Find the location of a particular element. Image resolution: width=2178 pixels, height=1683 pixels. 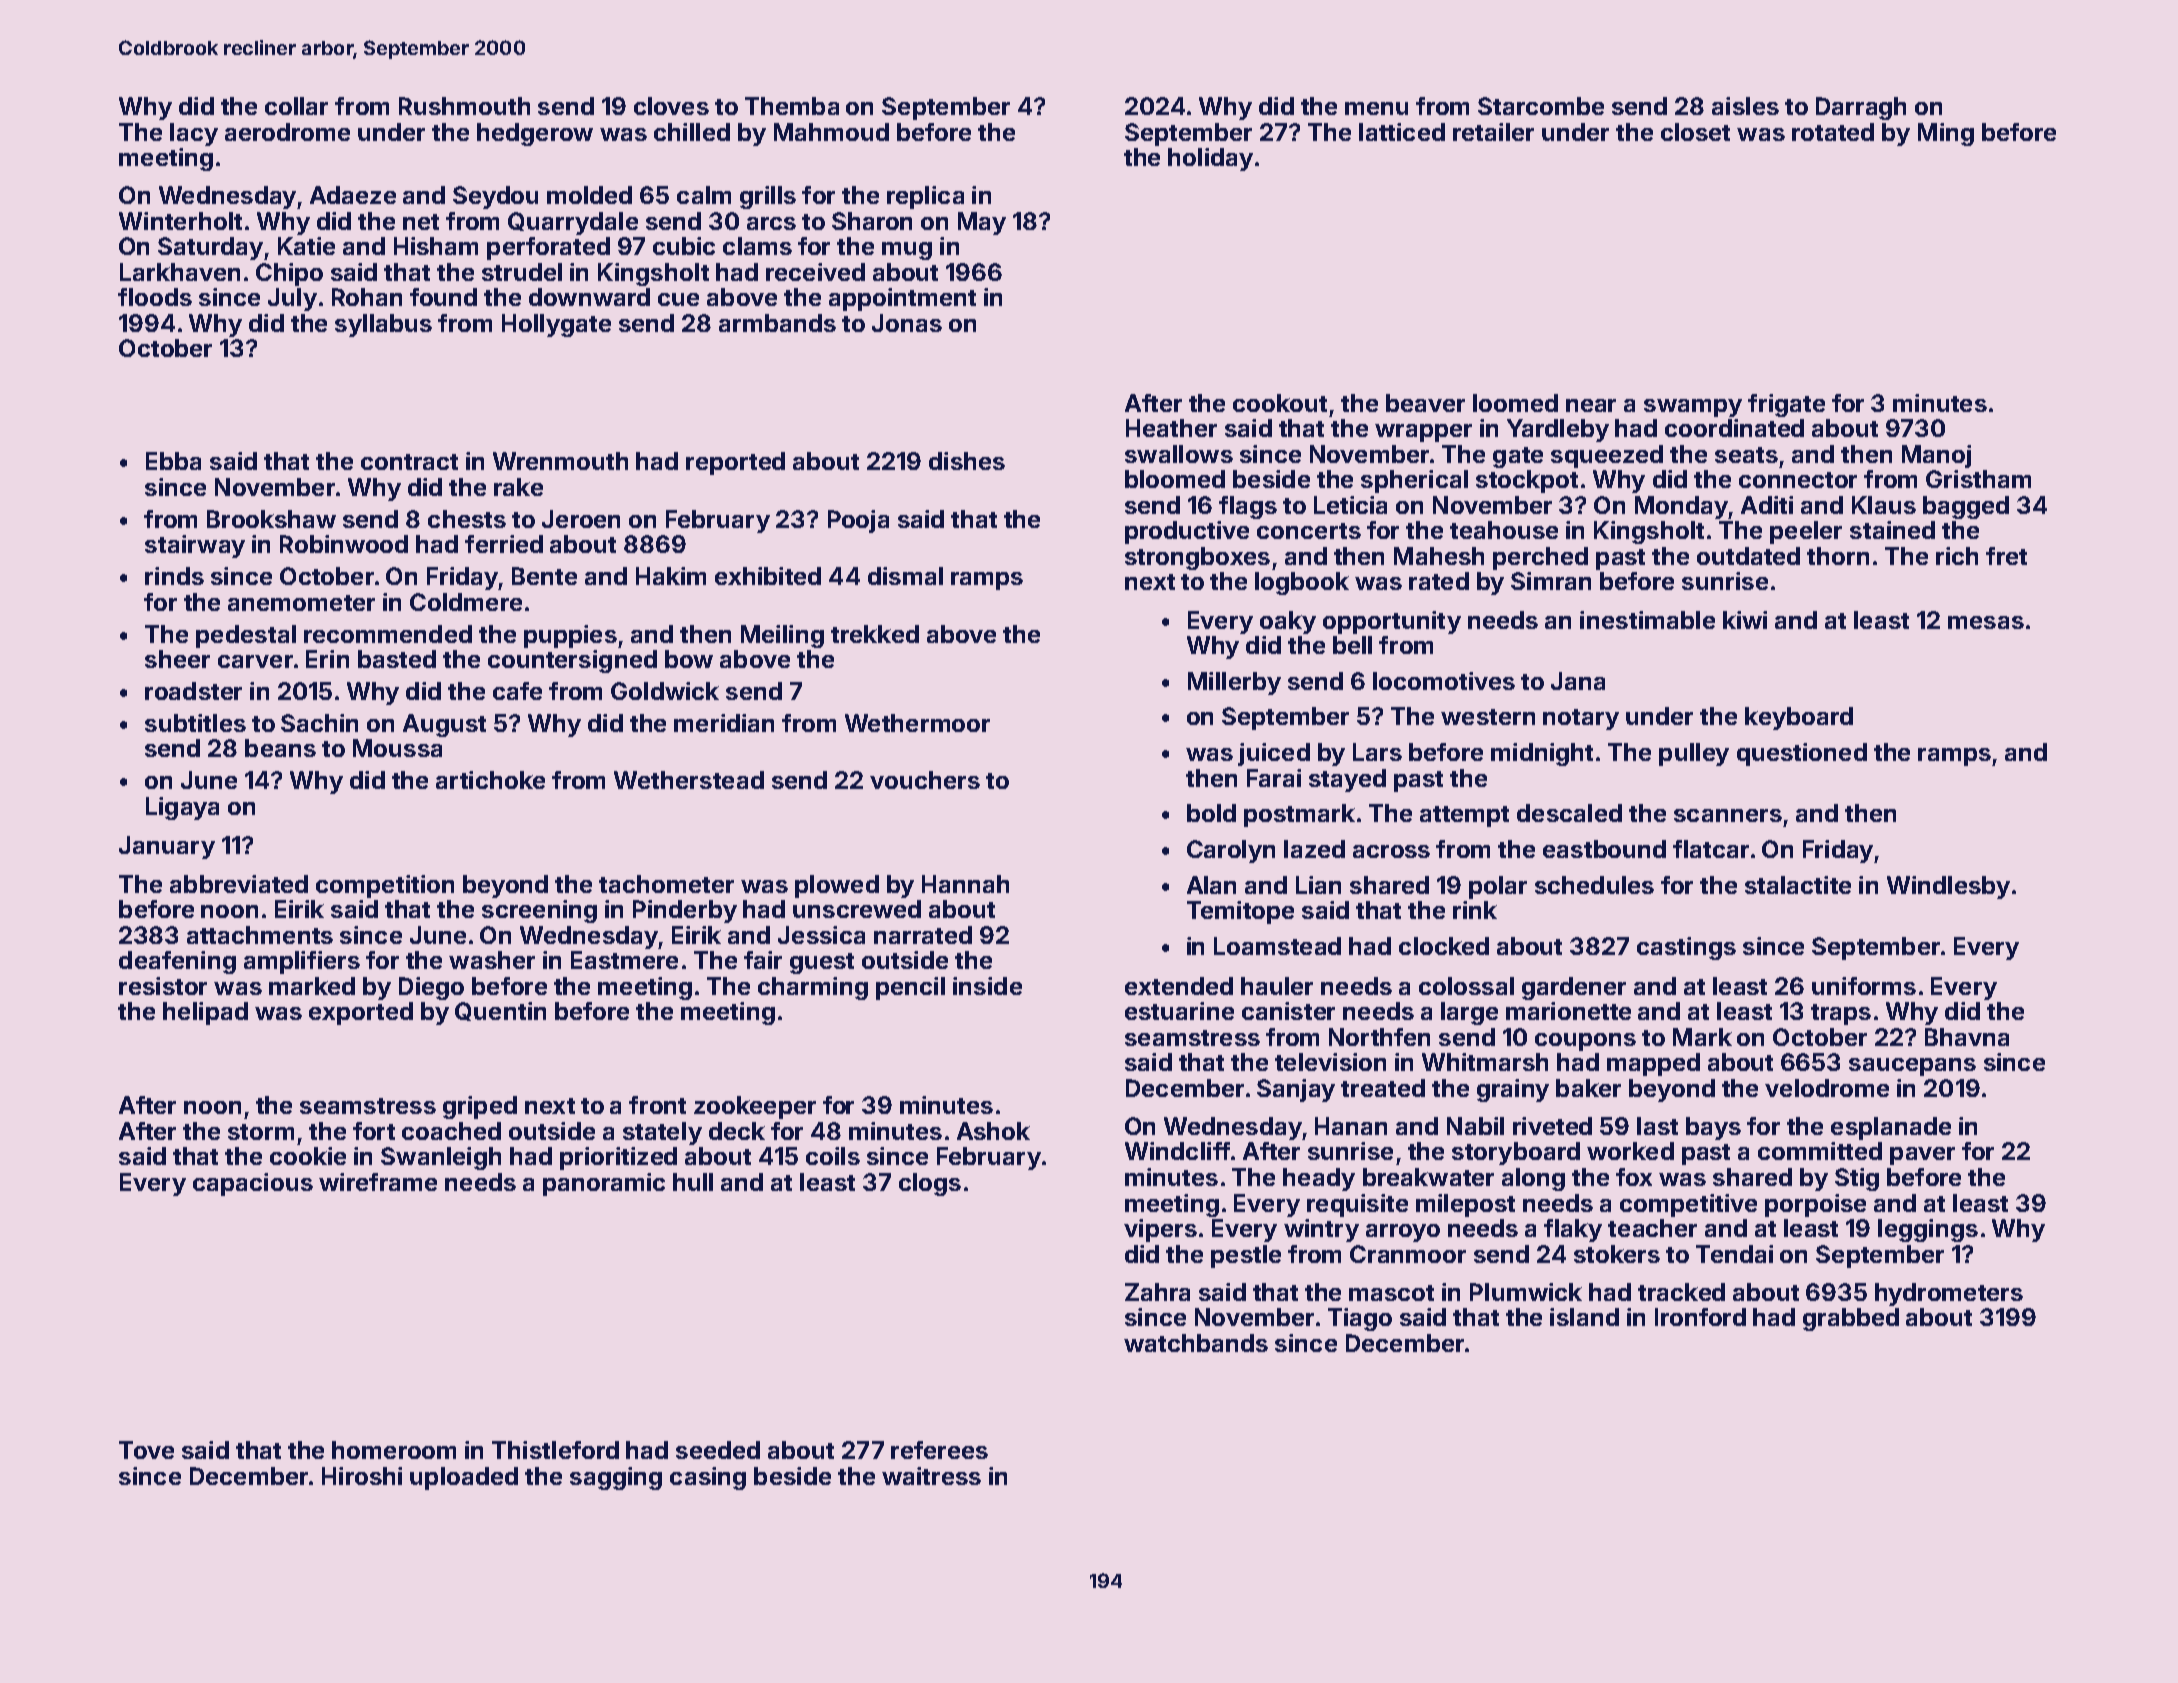

Themba is located at coordinates (792, 106).
